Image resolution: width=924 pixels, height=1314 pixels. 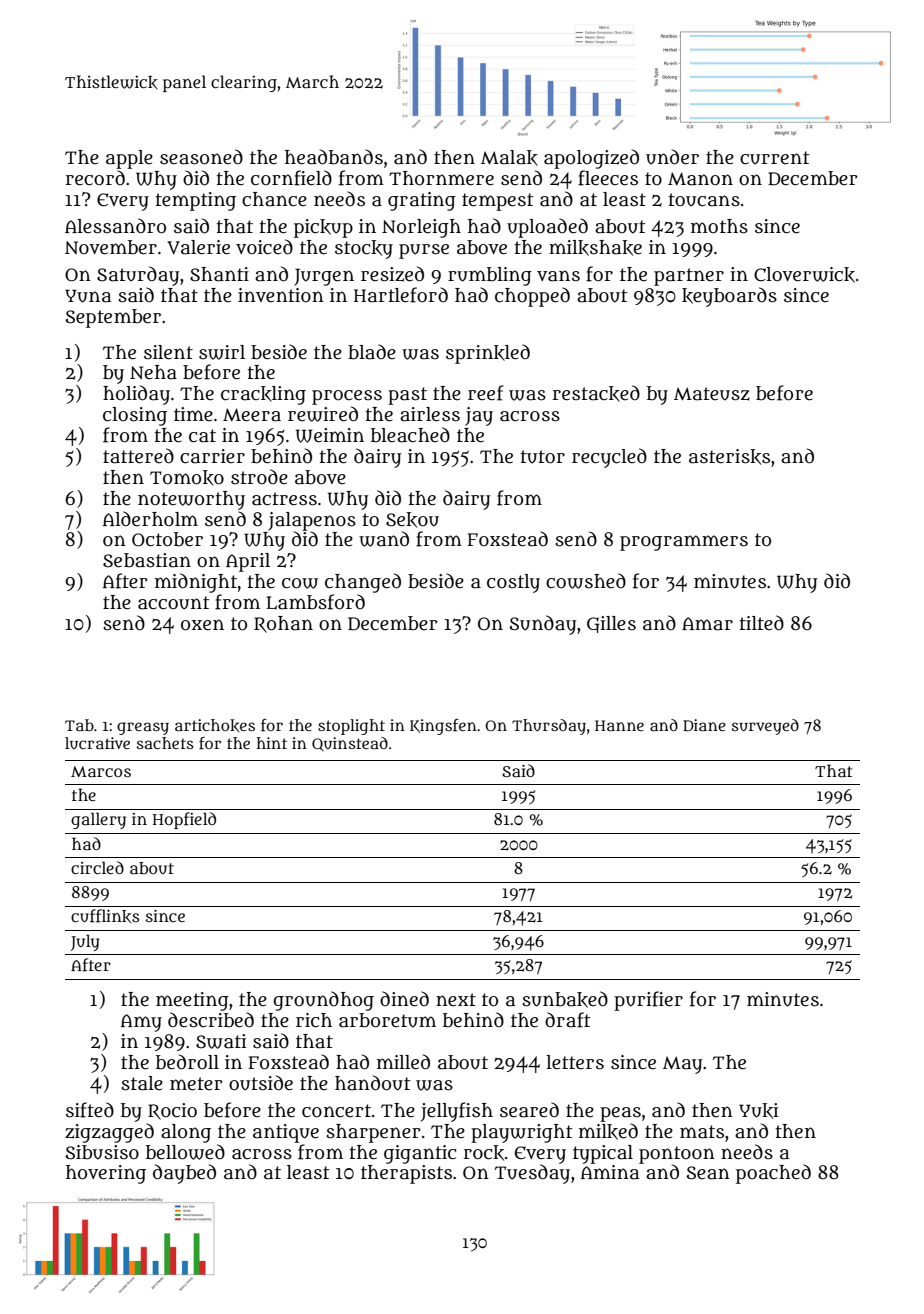 I want to click on sachets, so click(x=165, y=743).
